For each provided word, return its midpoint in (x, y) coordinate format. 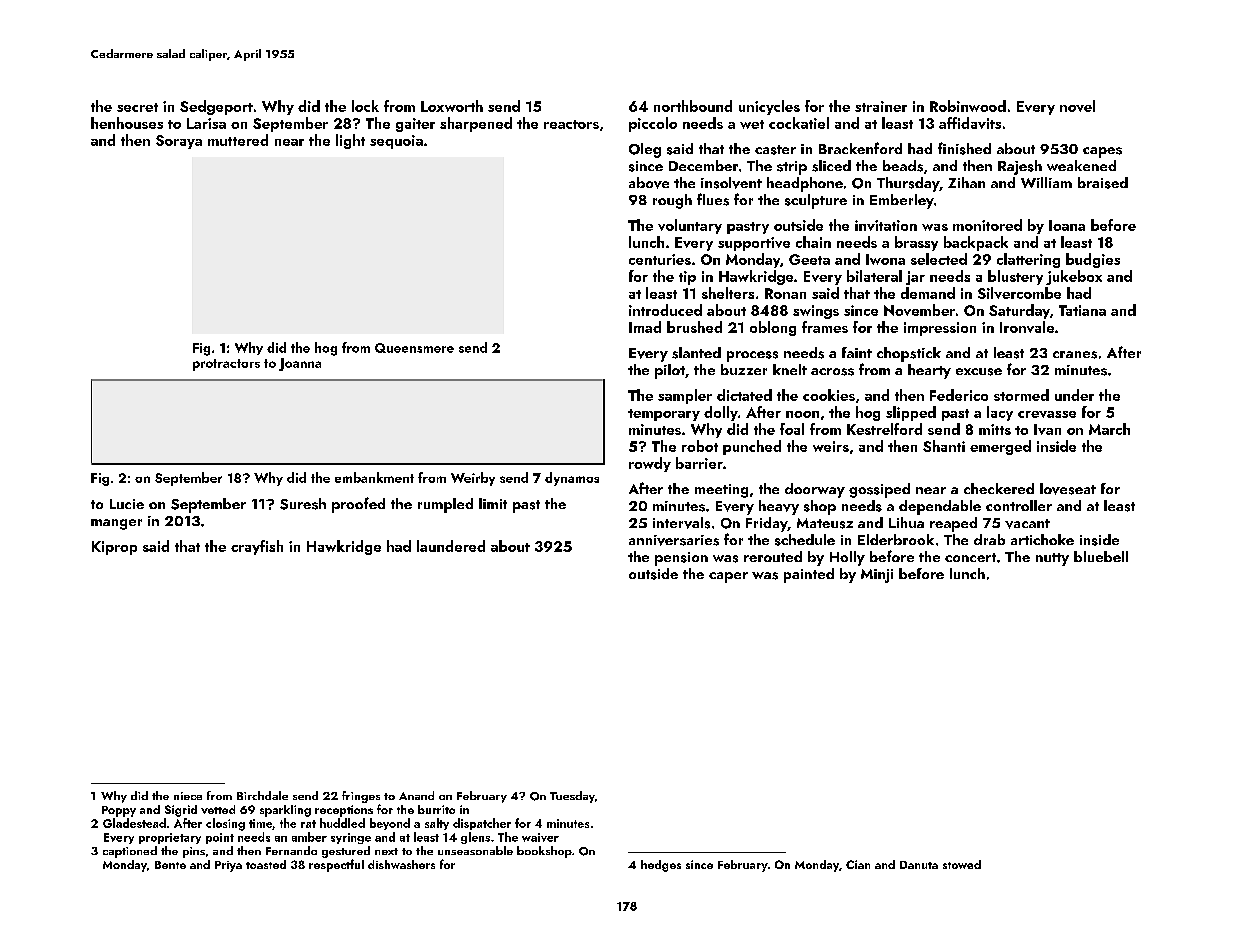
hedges (661, 866)
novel (1077, 106)
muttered (238, 140)
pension (681, 559)
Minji (877, 576)
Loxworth (452, 106)
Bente (170, 865)
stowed (962, 864)
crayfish (257, 547)
